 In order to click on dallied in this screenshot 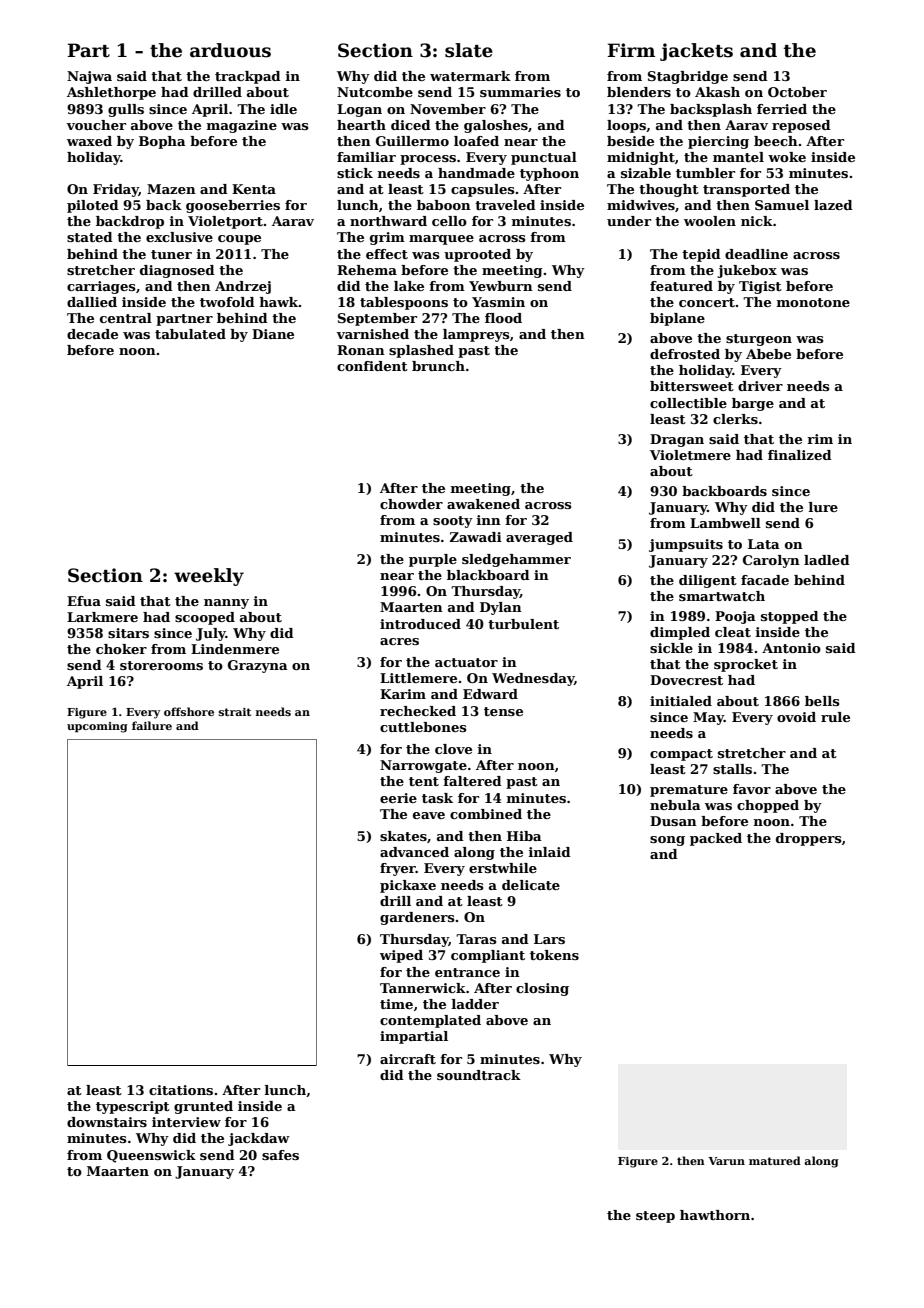, I will do `click(92, 302)`.
